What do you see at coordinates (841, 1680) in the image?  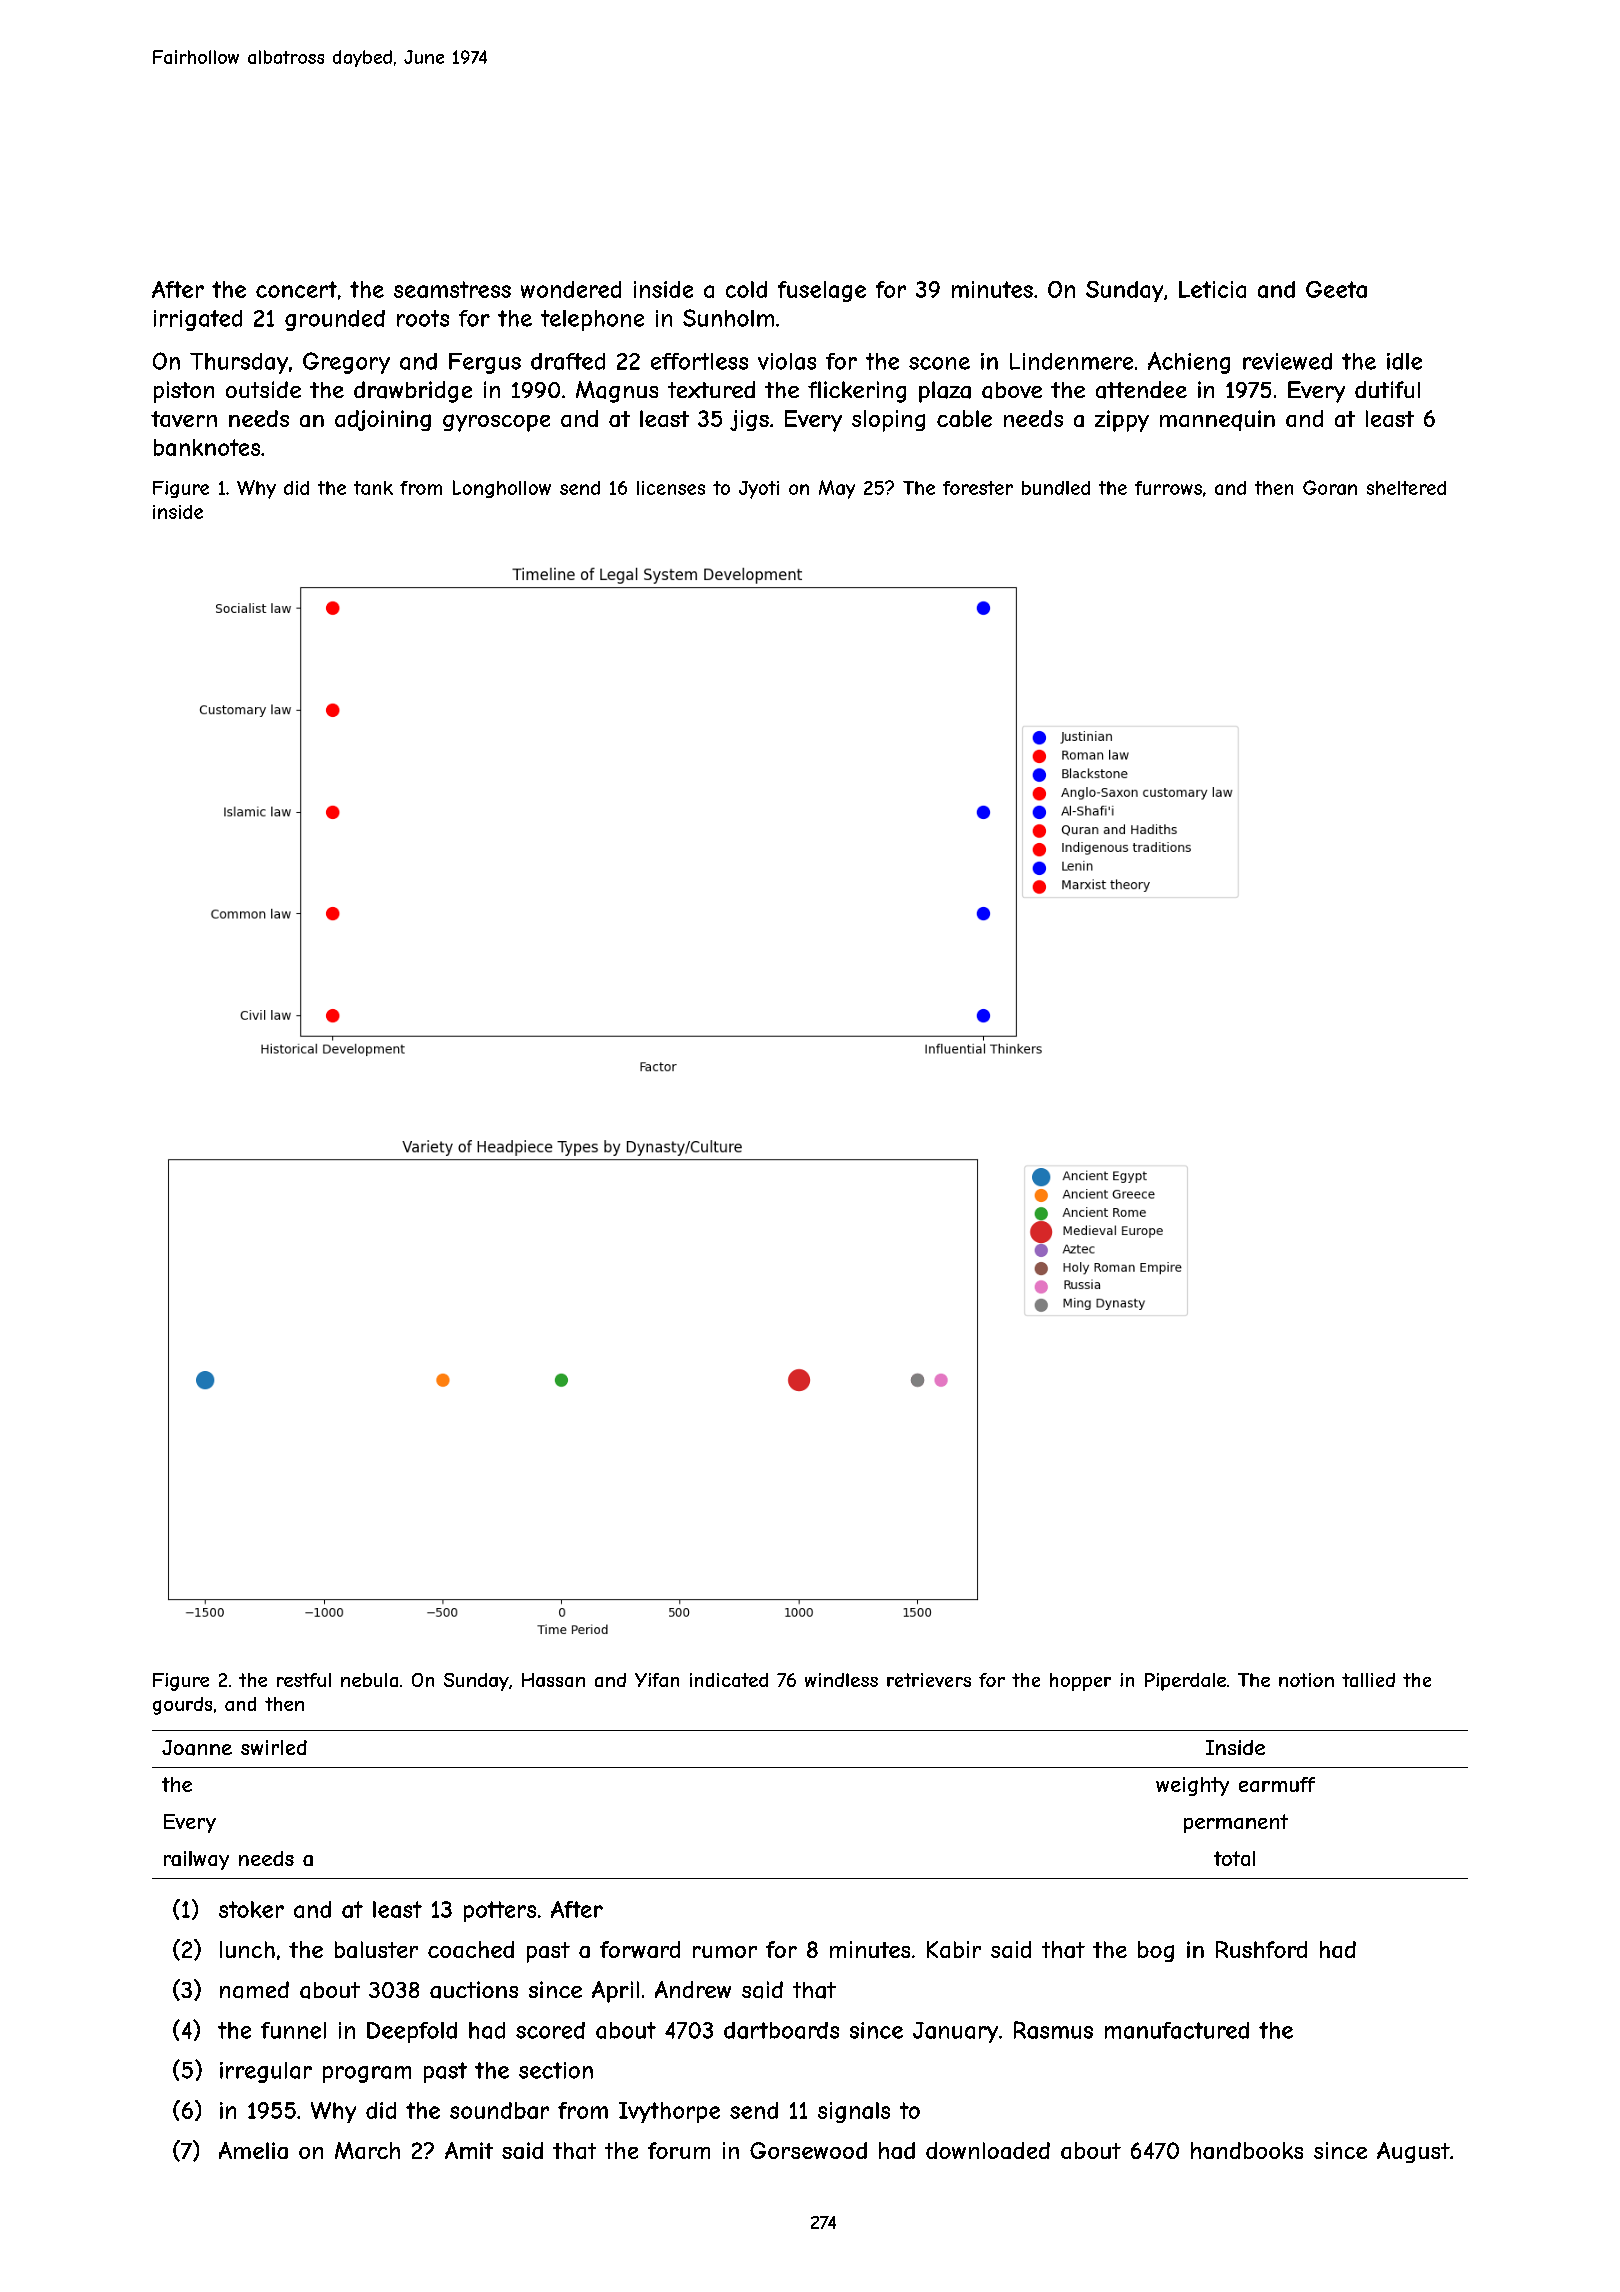 I see `windless` at bounding box center [841, 1680].
